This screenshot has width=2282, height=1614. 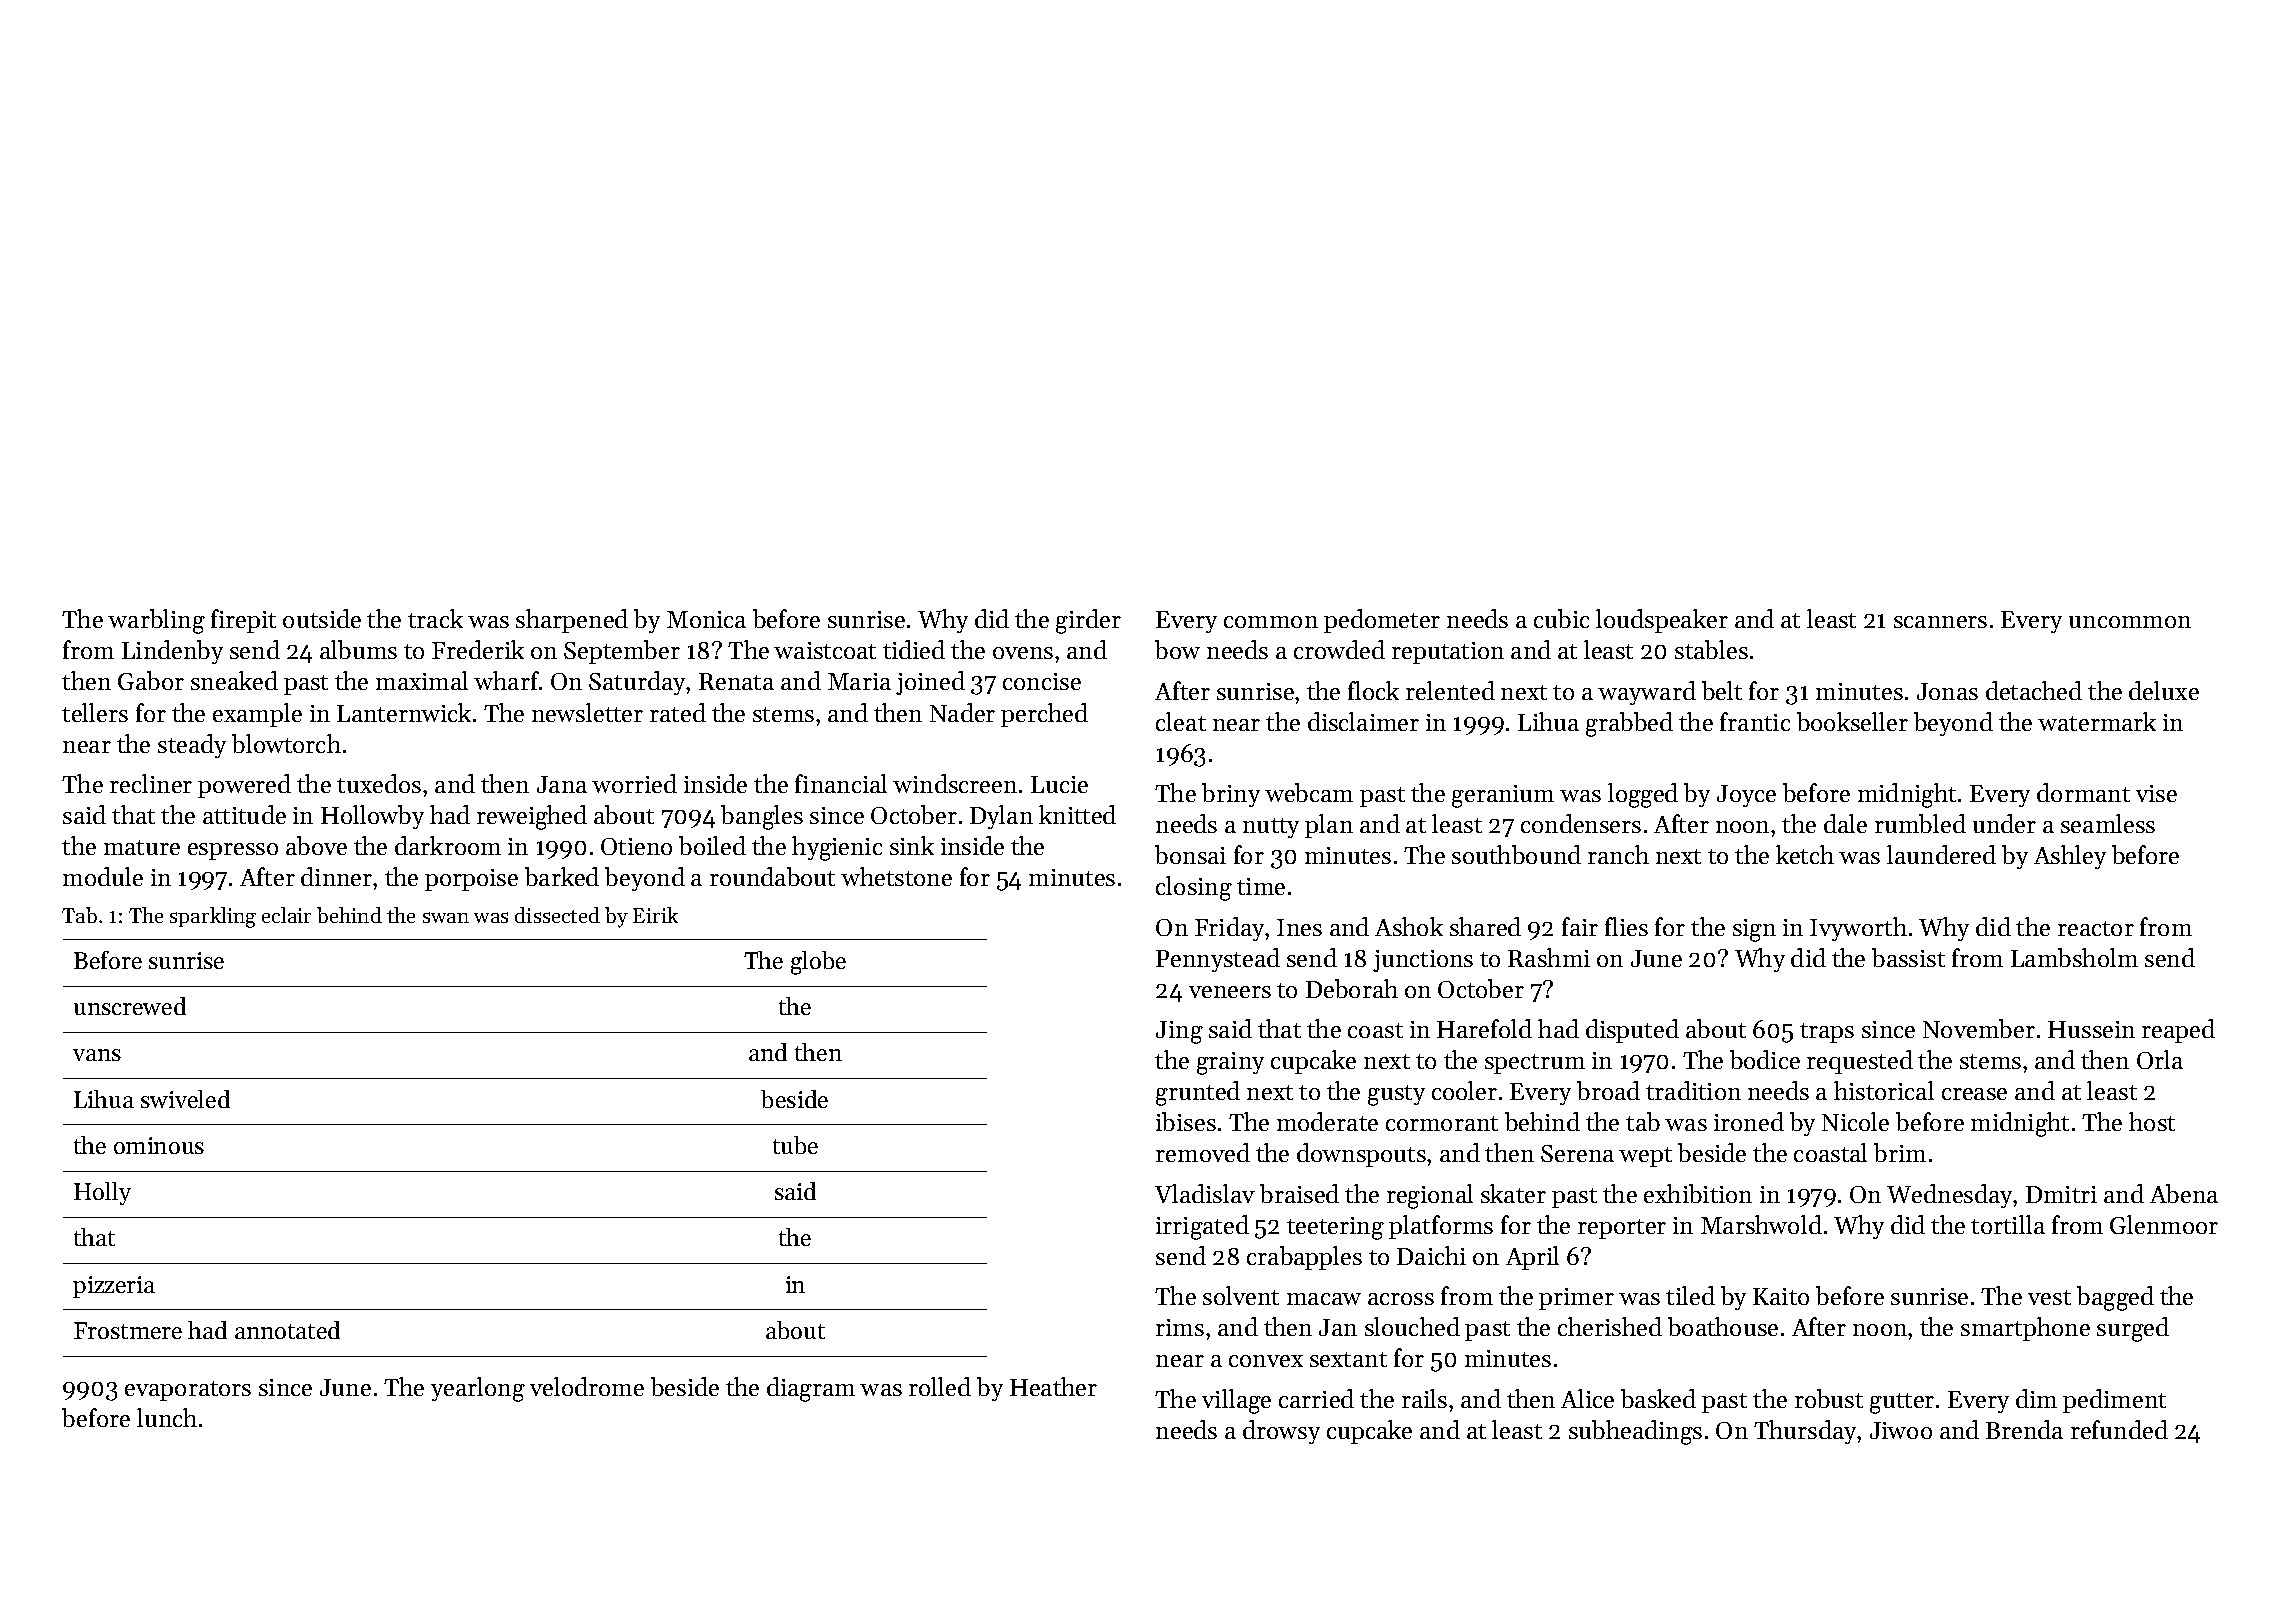 I want to click on shared, so click(x=1485, y=926).
